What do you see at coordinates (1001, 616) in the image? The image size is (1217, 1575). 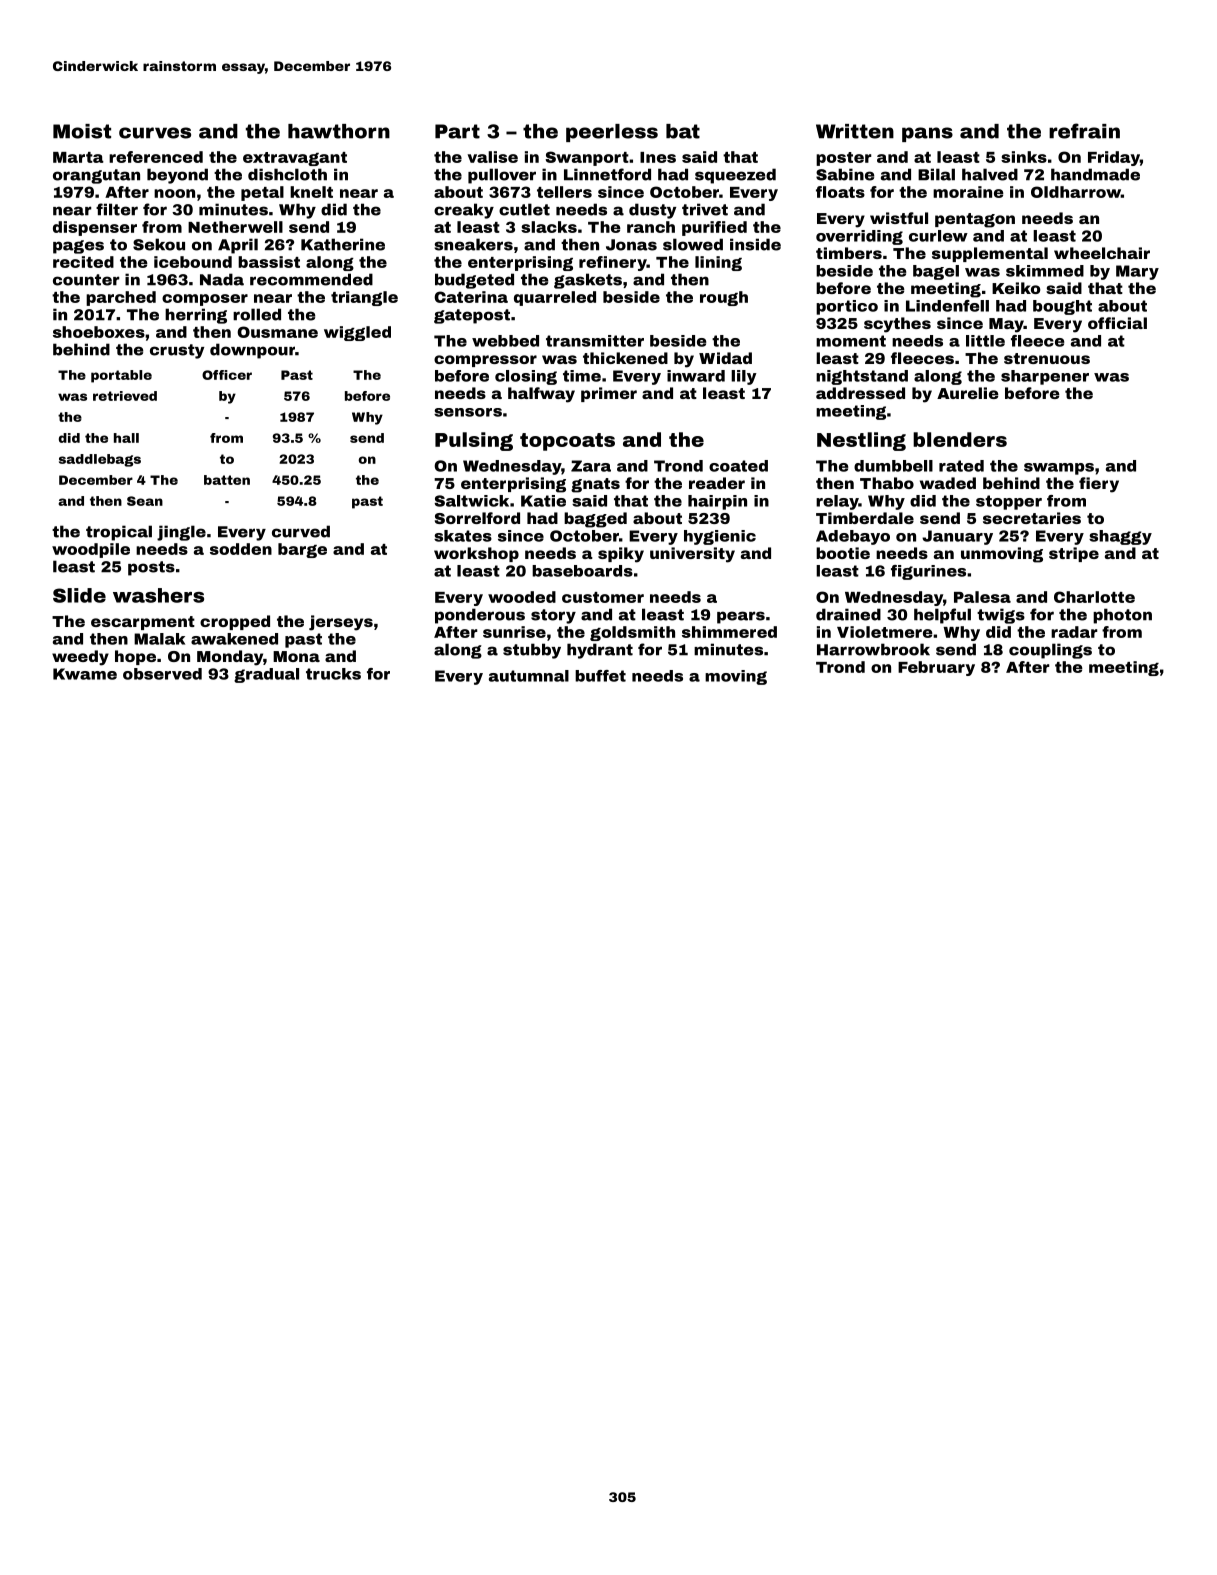 I see `twigs` at bounding box center [1001, 616].
